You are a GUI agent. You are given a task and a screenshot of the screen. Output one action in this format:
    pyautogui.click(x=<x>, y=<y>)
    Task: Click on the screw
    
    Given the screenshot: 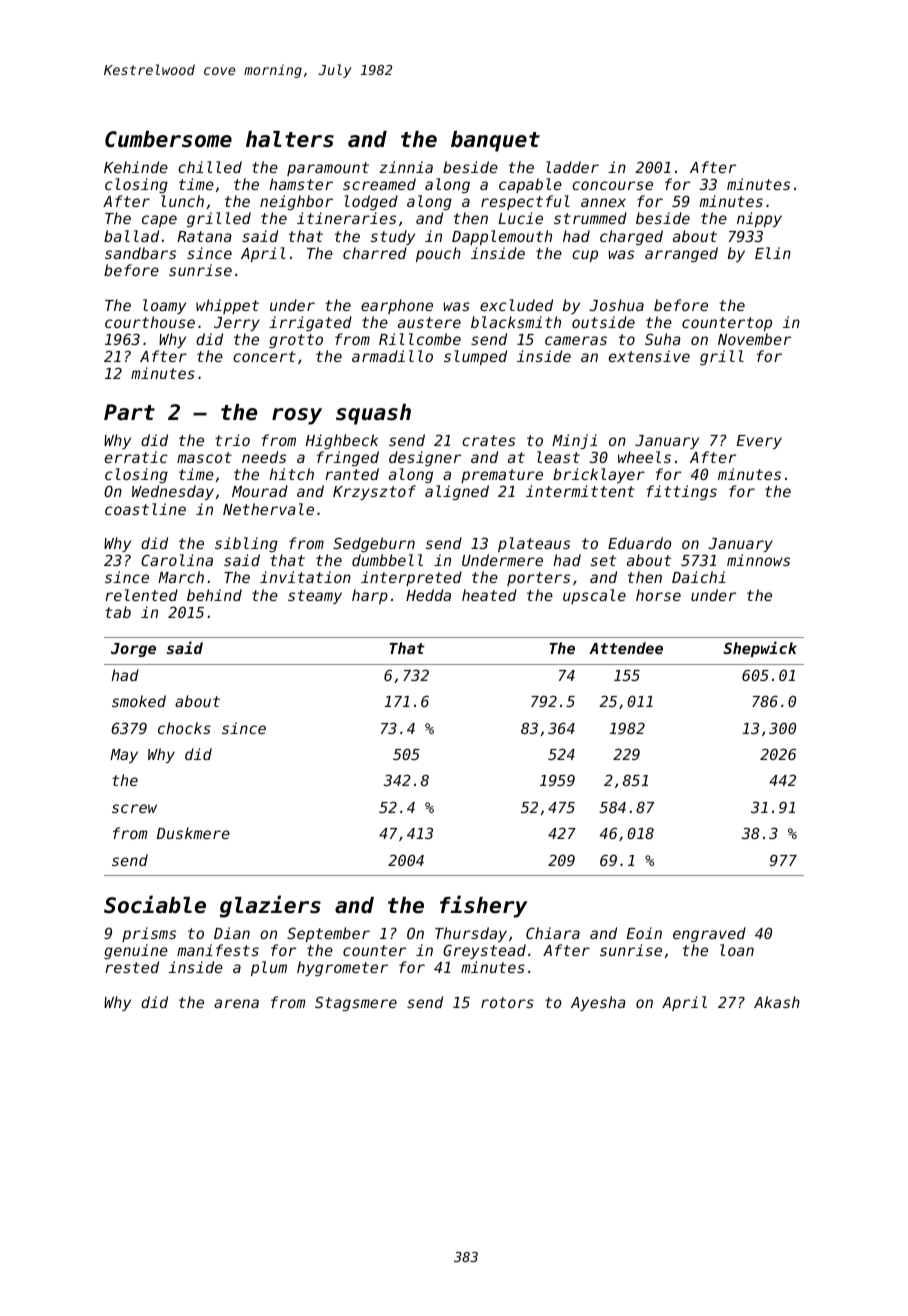 What is the action you would take?
    pyautogui.click(x=134, y=808)
